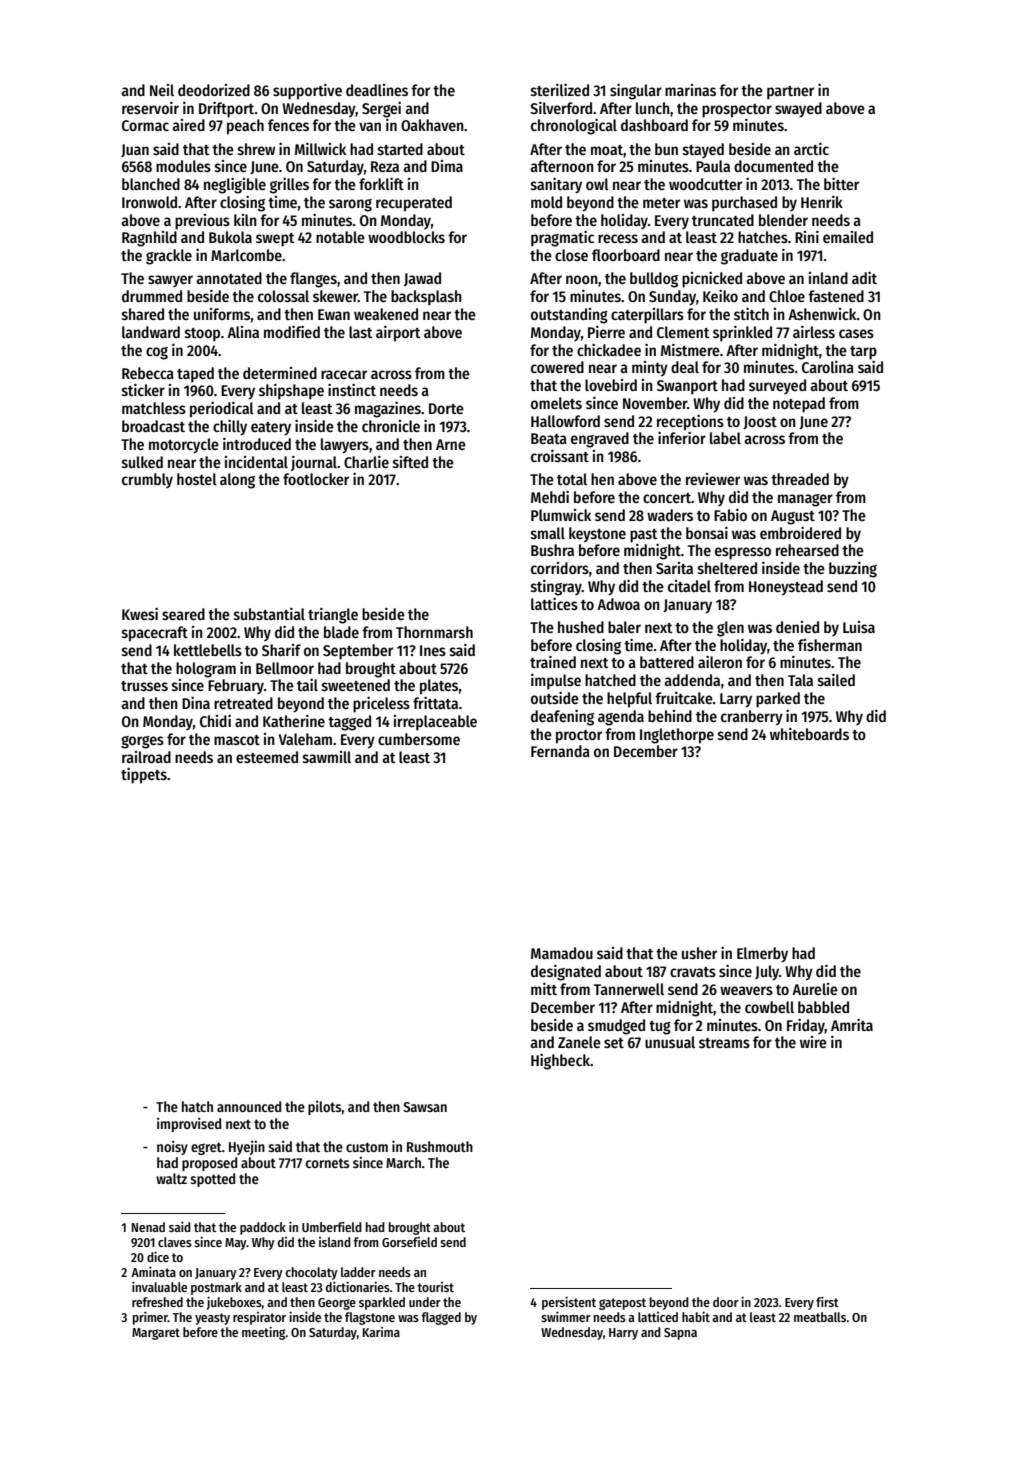  I want to click on purchased, so click(744, 204).
